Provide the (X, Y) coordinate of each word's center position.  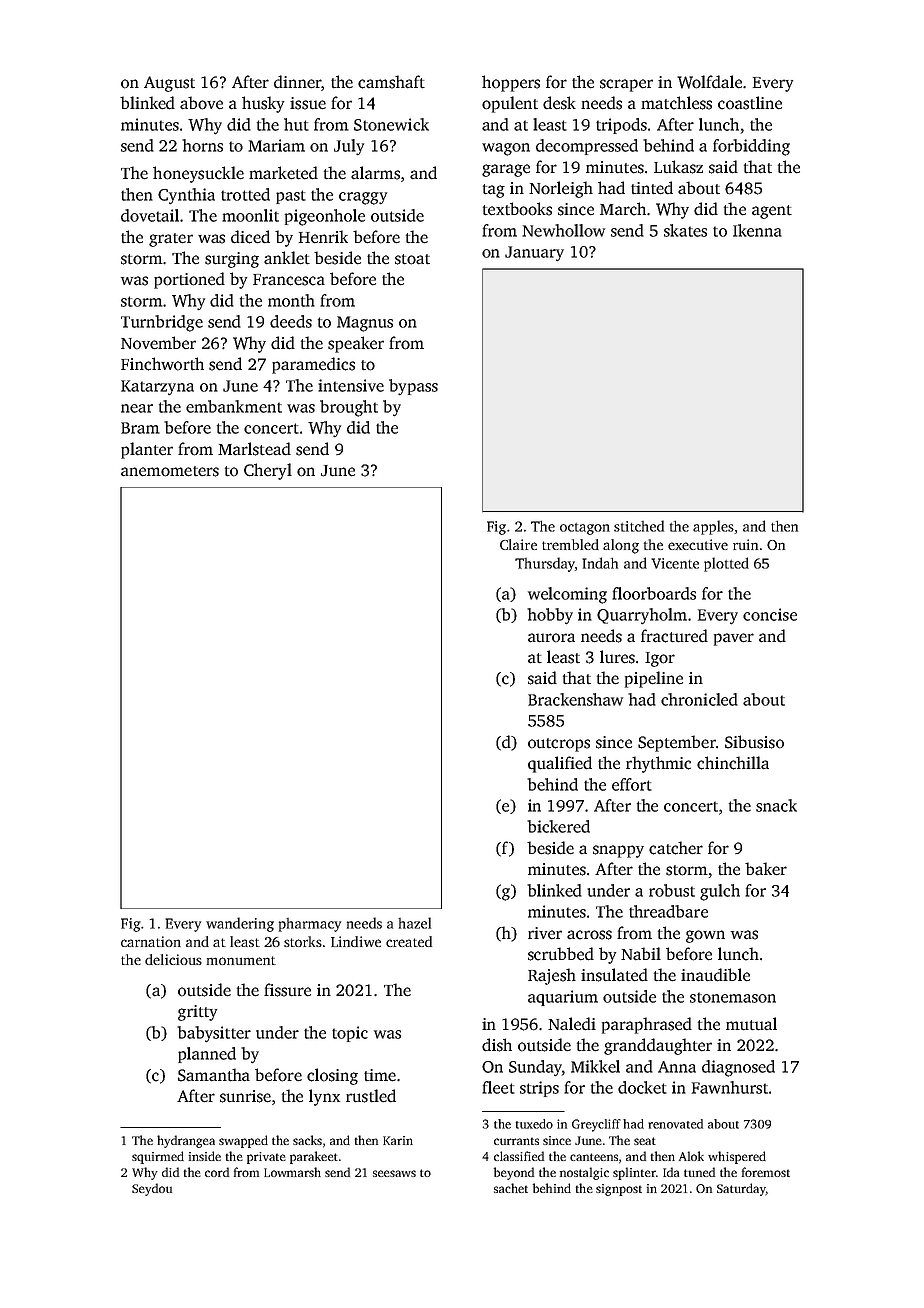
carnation (151, 941)
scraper (626, 85)
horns (202, 145)
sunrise (245, 1096)
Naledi (572, 1024)
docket (642, 1087)
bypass (413, 387)
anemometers (170, 471)
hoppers (511, 83)
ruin (745, 544)
